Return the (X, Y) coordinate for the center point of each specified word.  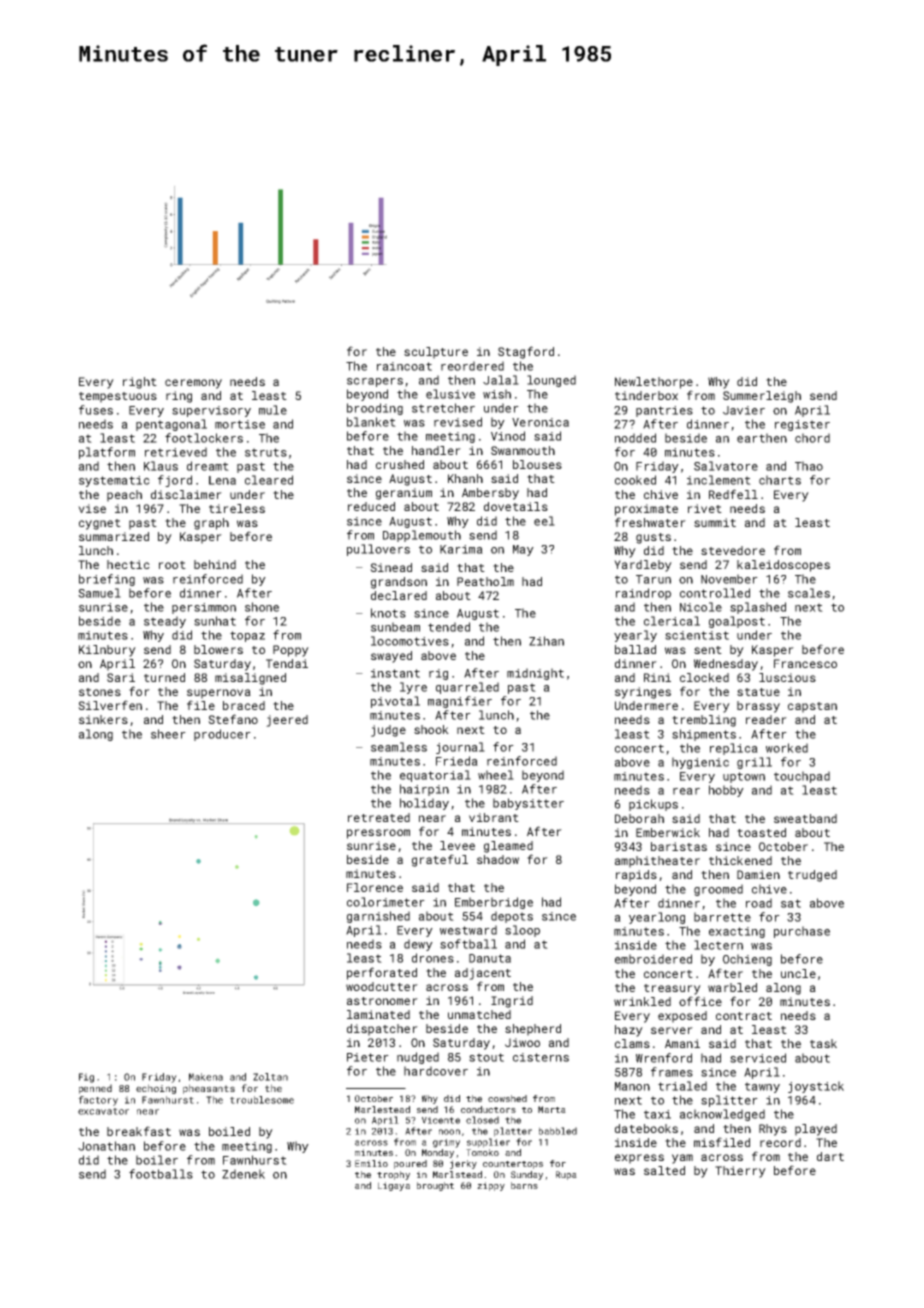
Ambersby (490, 494)
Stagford (526, 352)
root (172, 565)
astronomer (382, 1001)
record (780, 1142)
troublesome (262, 1100)
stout (486, 1057)
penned (95, 1089)
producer (222, 735)
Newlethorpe (654, 383)
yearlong (657, 918)
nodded (635, 438)
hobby (726, 791)
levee (457, 845)
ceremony (193, 384)
